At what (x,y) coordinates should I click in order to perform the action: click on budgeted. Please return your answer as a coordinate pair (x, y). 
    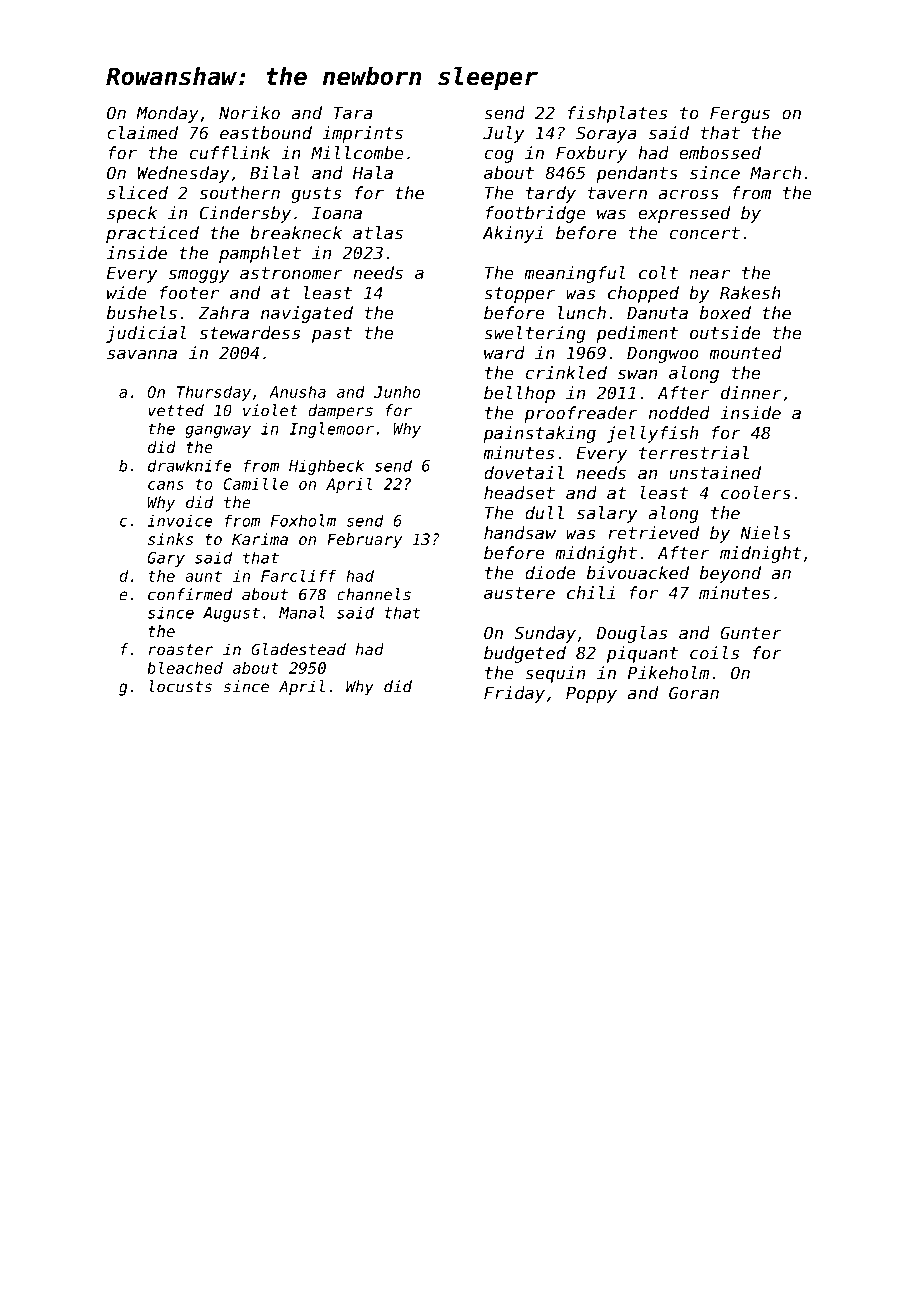
    Looking at the image, I should click on (525, 654).
